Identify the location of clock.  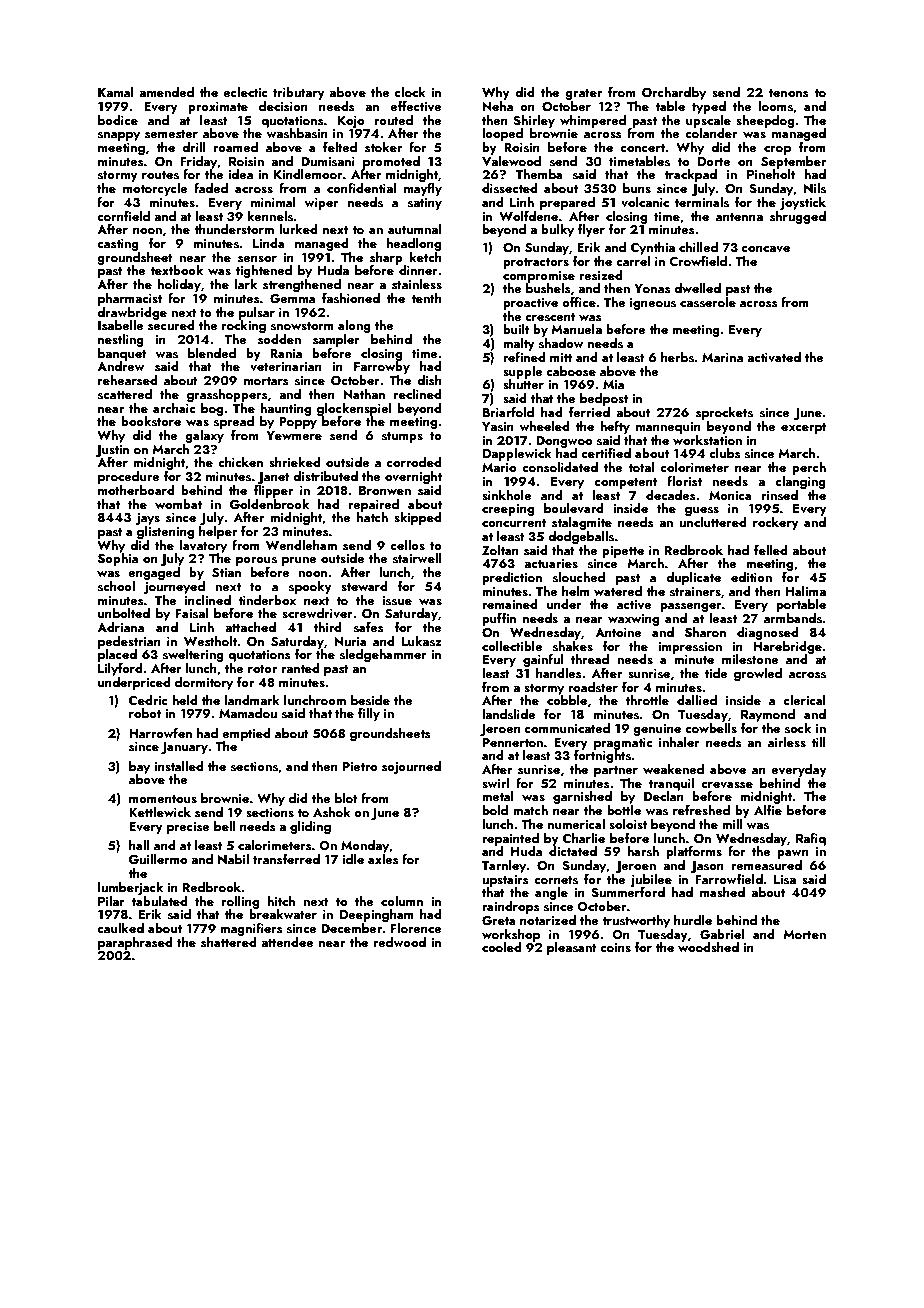
(410, 92).
